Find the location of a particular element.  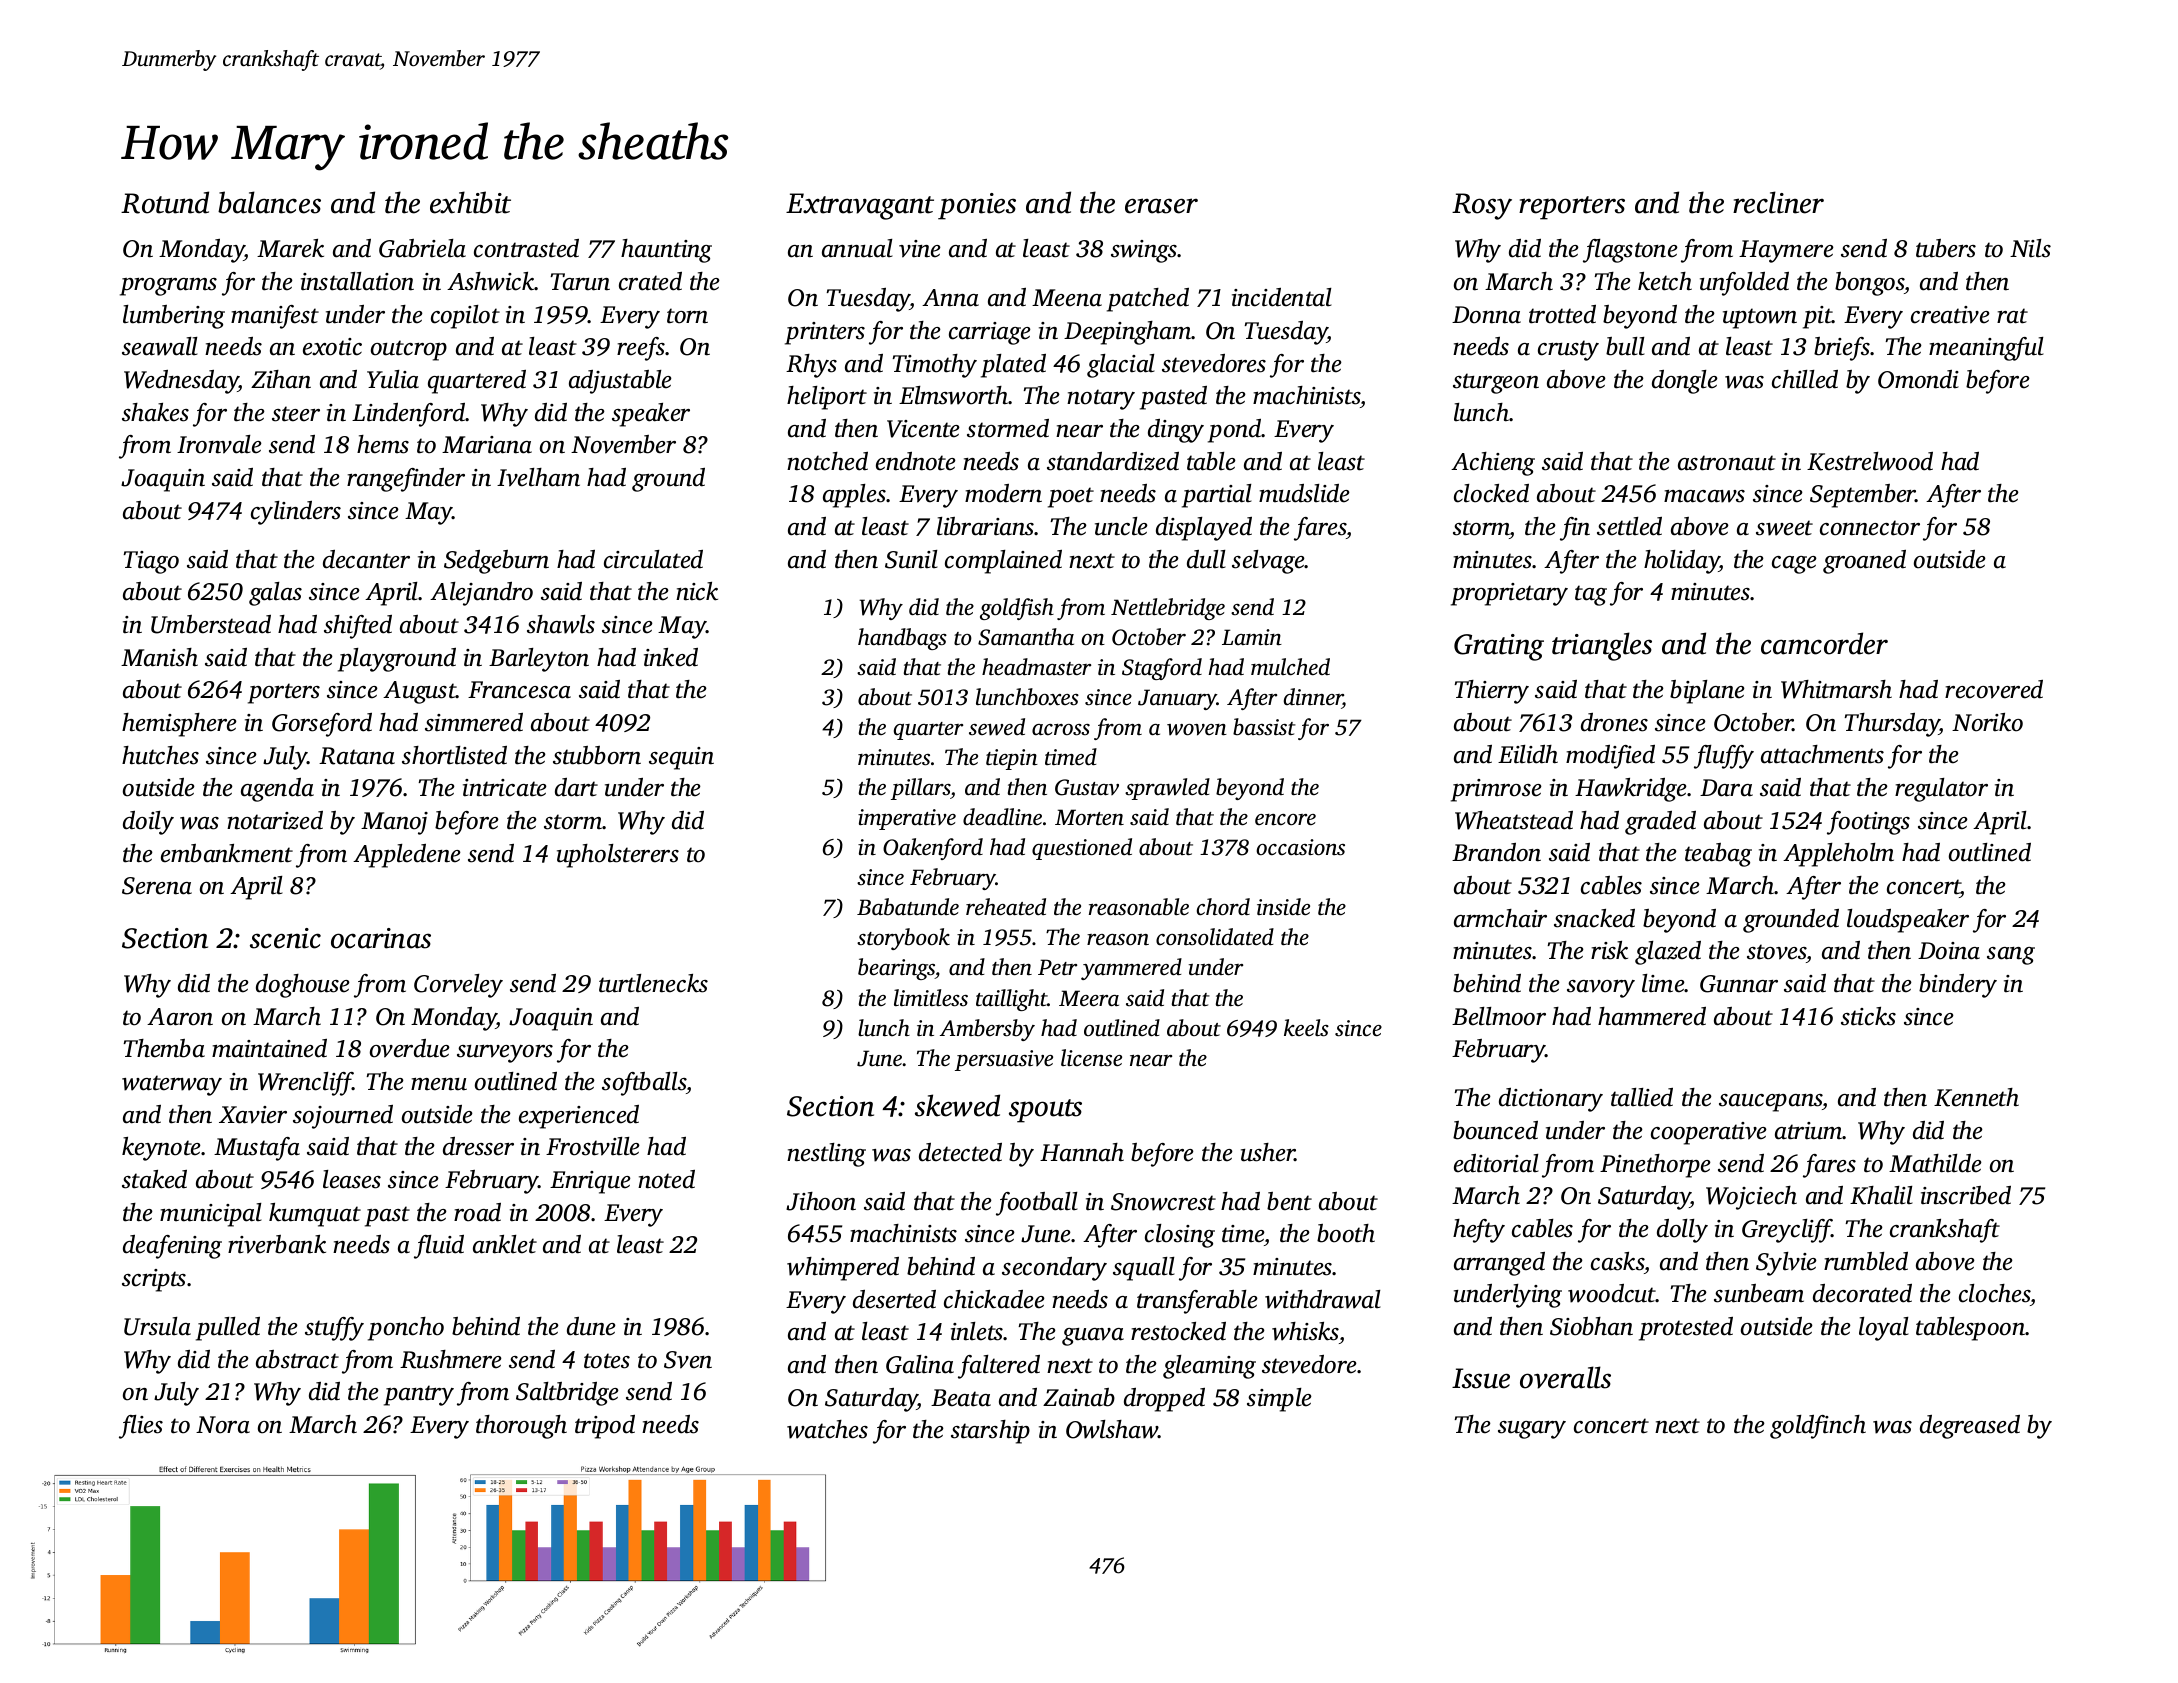

sugary is located at coordinates (1532, 1430).
